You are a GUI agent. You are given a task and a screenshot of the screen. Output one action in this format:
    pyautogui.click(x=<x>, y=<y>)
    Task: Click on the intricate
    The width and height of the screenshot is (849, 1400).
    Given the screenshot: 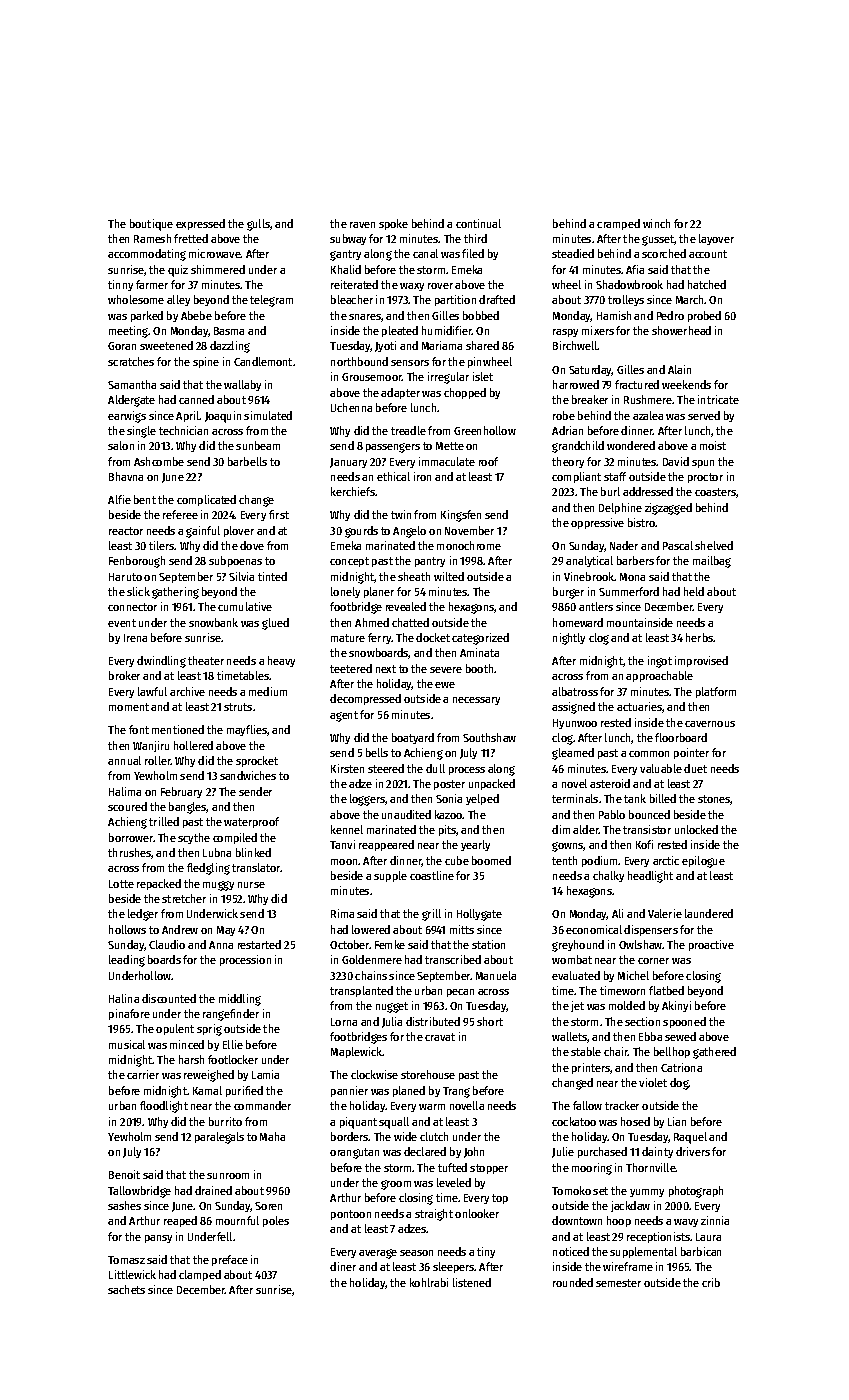 What is the action you would take?
    pyautogui.click(x=718, y=399)
